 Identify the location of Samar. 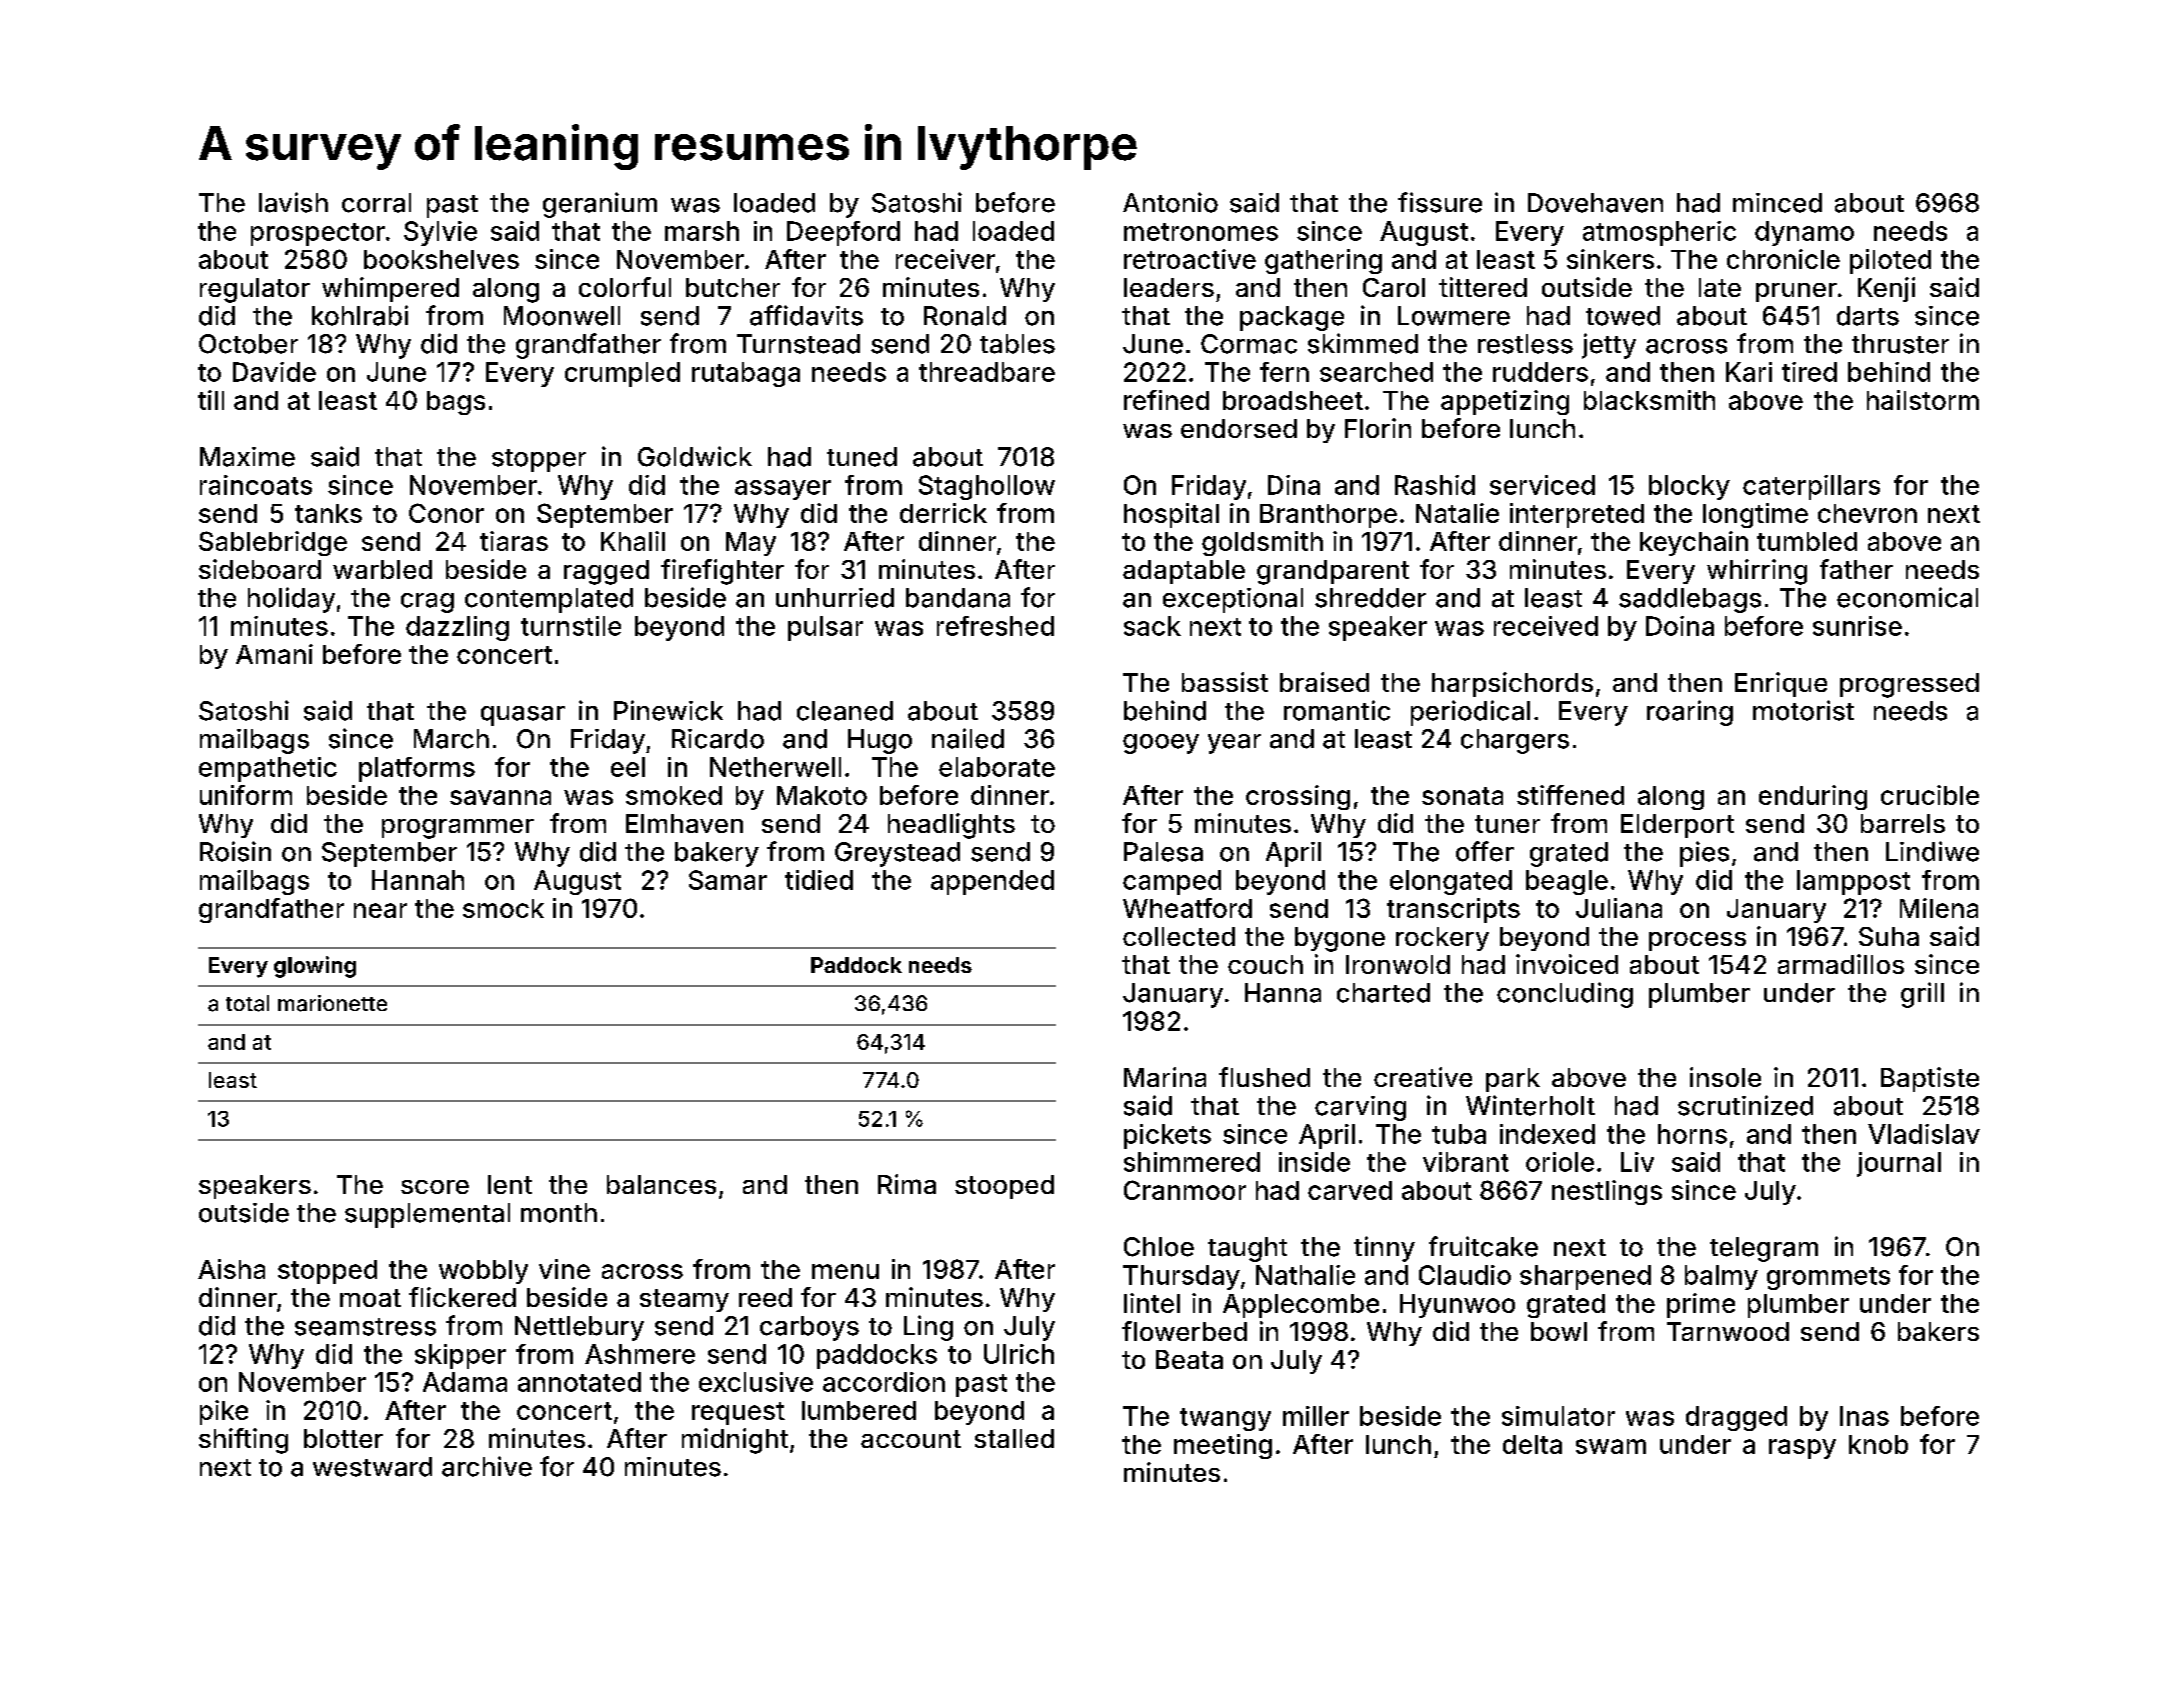
(728, 880).
